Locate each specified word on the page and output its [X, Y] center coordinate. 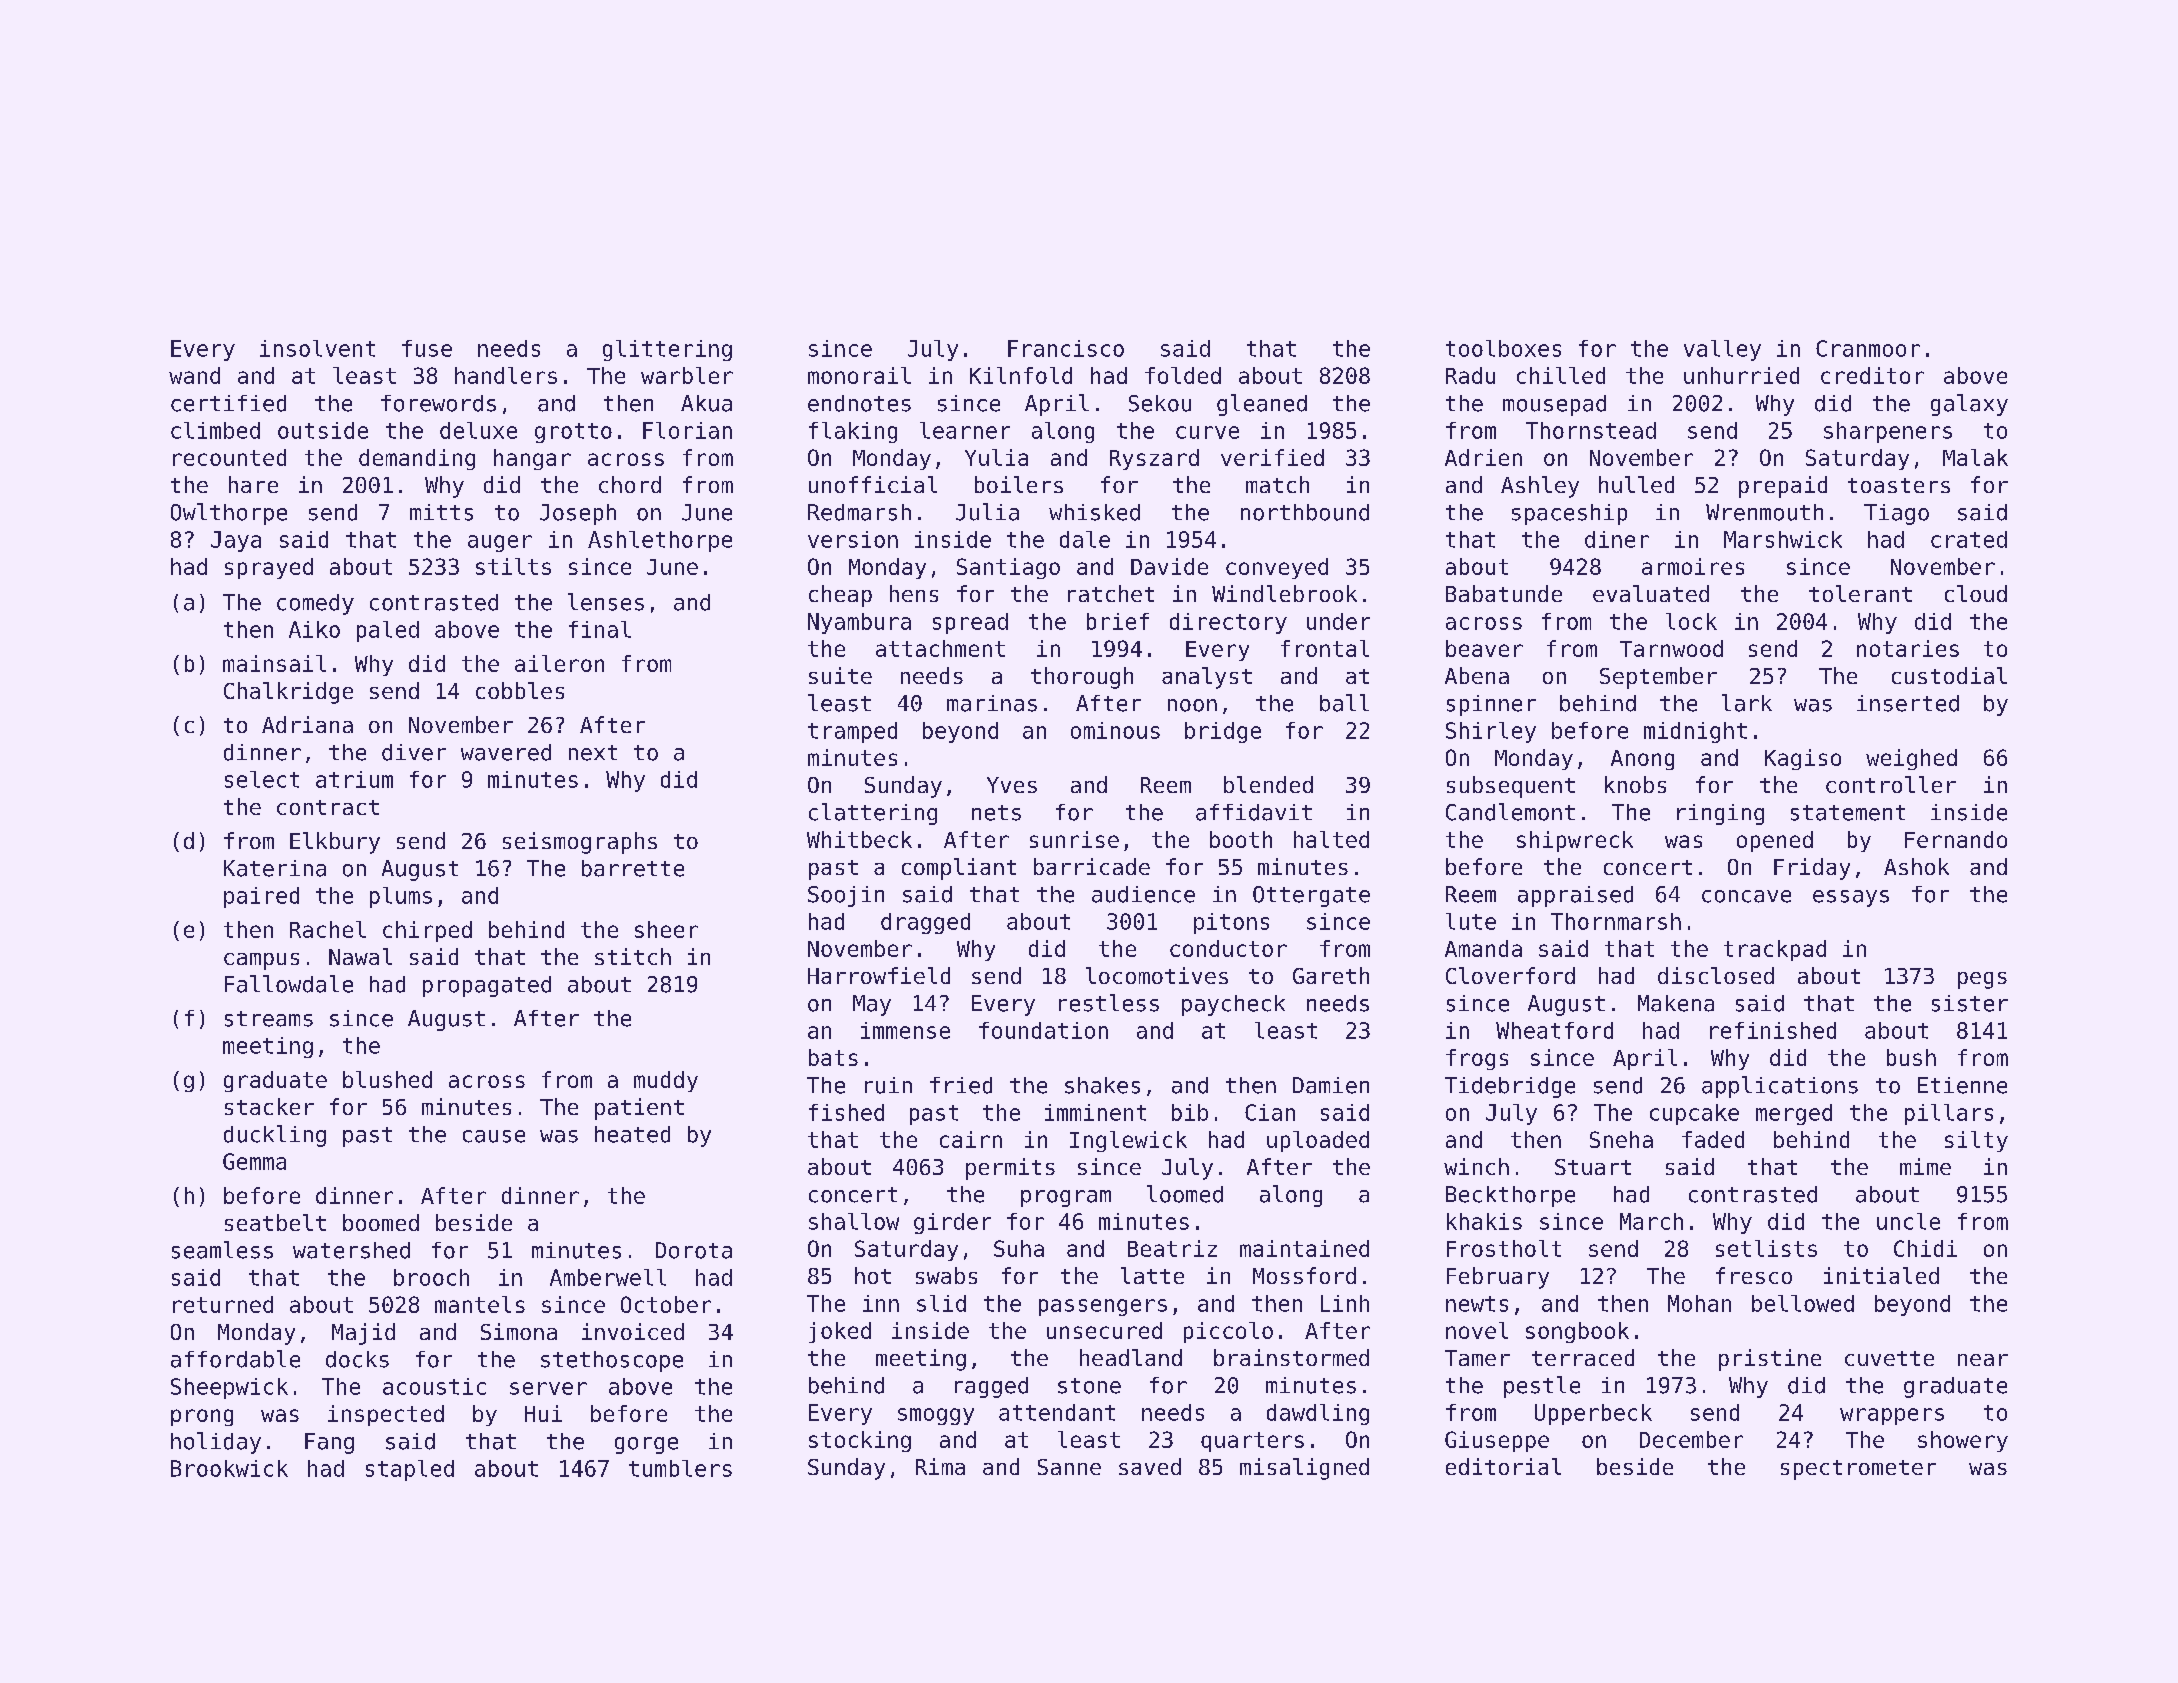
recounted [229, 457]
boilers [1019, 484]
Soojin [846, 896]
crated [1969, 539]
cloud [1976, 593]
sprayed [269, 568]
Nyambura [859, 623]
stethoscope [612, 1361]
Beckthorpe [1510, 1196]
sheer [666, 929]
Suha [1019, 1248]
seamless [222, 1250]
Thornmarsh [1616, 921]
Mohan [1699, 1303]
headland [1131, 1357]
